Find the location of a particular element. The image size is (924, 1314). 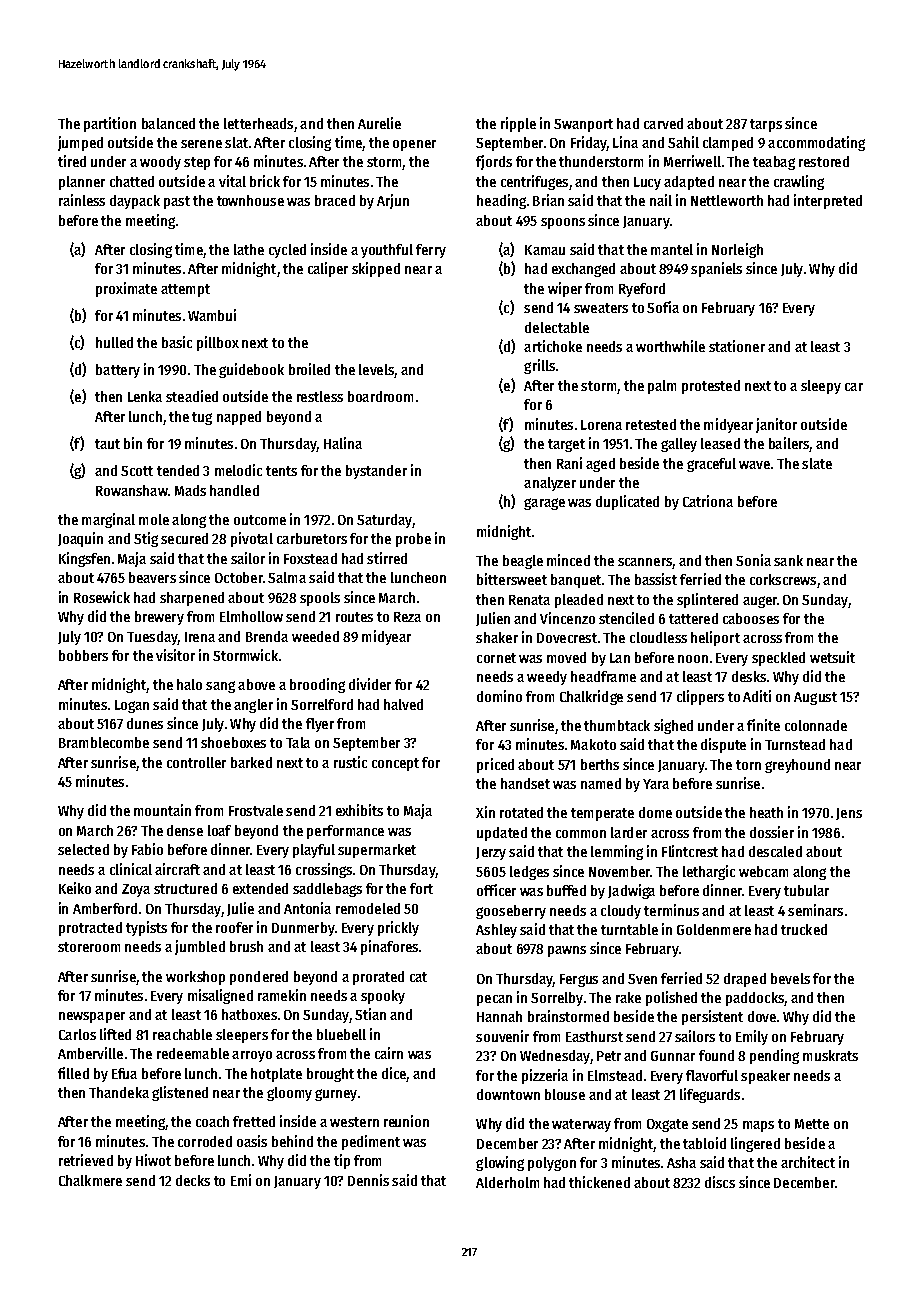

oasis is located at coordinates (252, 1141).
